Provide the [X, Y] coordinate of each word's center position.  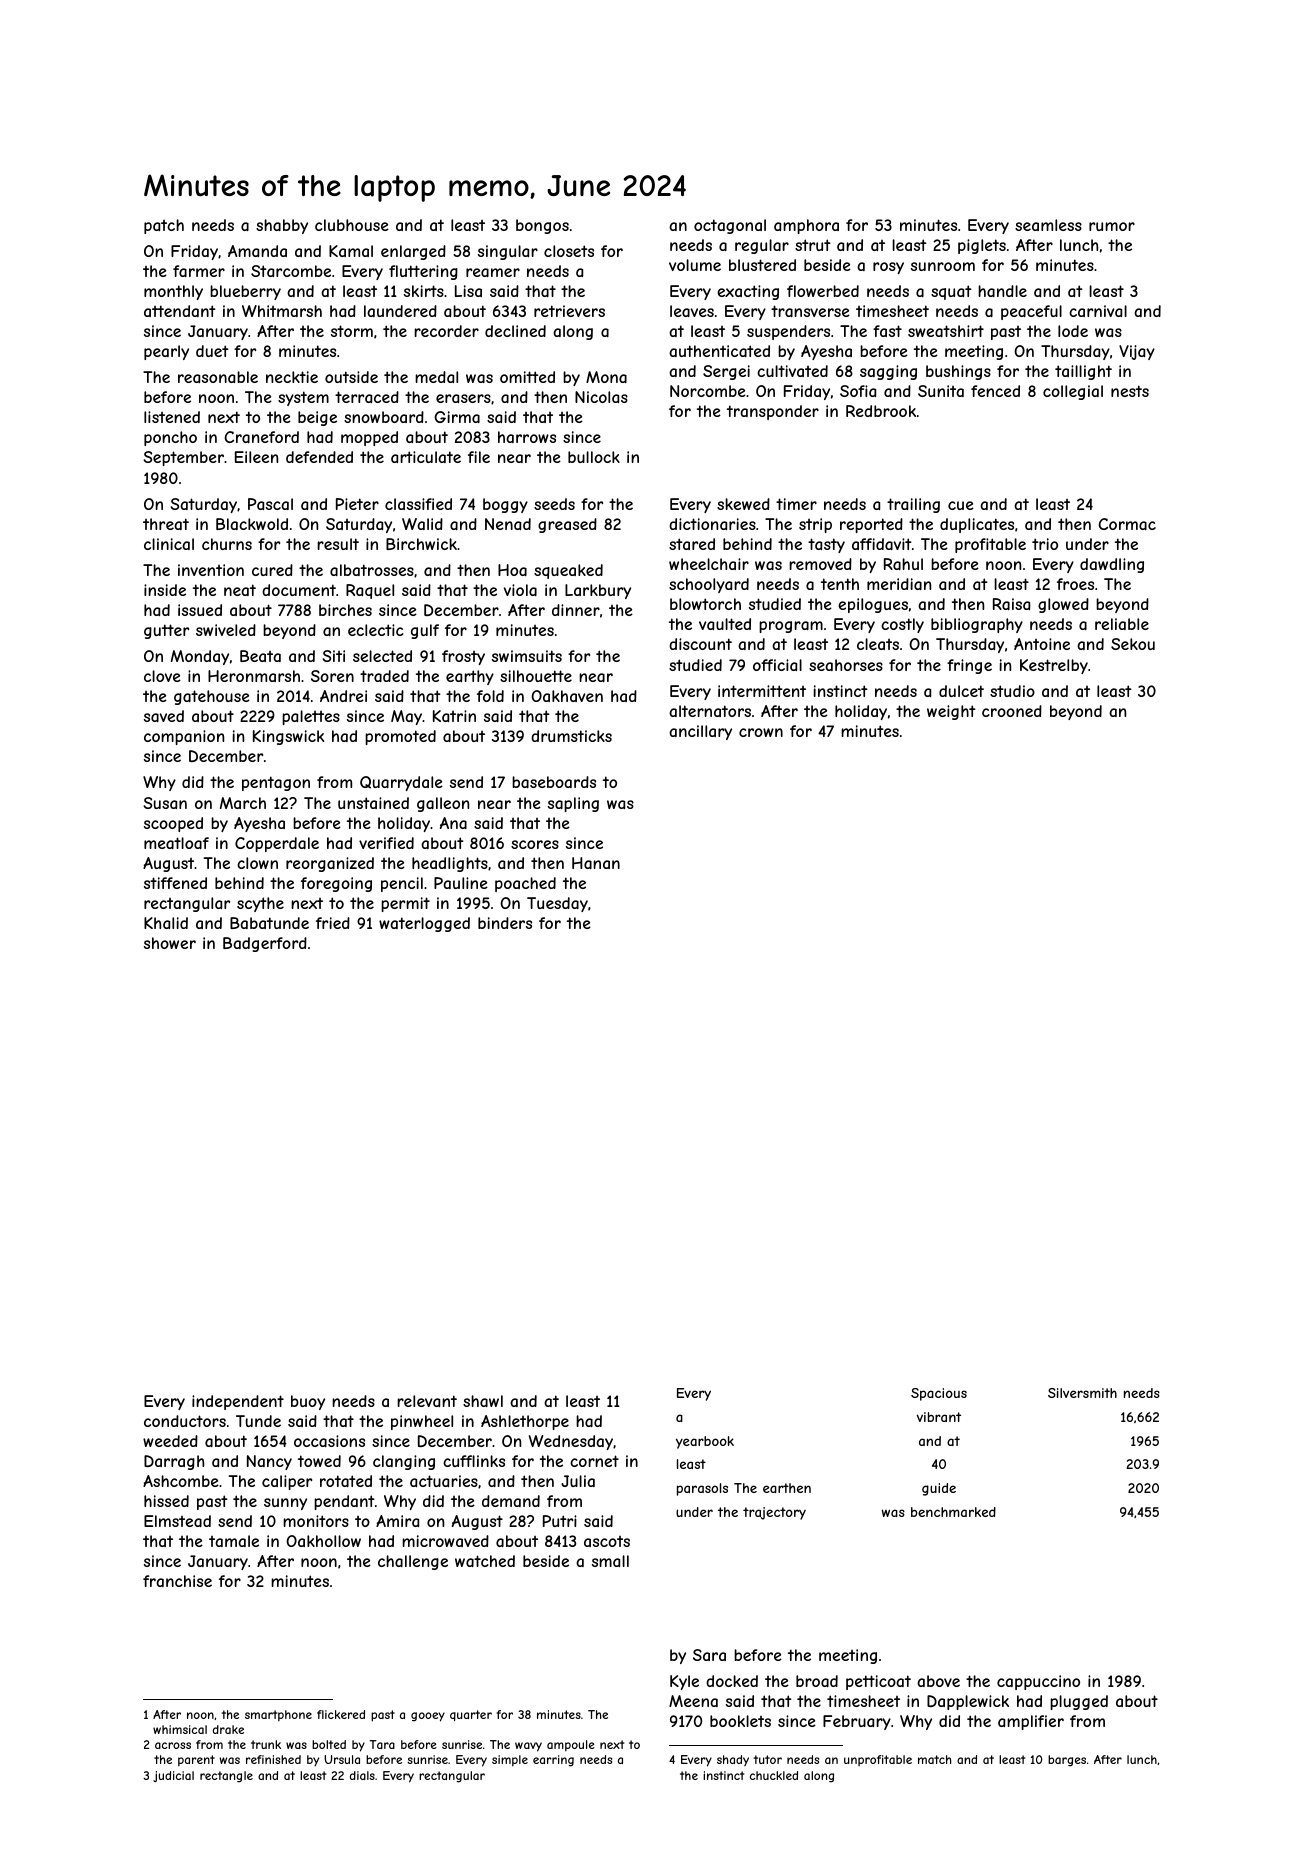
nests [1130, 391]
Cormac [1127, 524]
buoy [308, 1402]
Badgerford [265, 944]
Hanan [596, 863]
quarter [471, 1715]
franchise [177, 1581]
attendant [180, 311]
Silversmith [1082, 1393]
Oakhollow [323, 1541]
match [934, 1759]
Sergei [726, 372]
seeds [554, 504]
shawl [483, 1401]
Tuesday [557, 904]
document [299, 590]
